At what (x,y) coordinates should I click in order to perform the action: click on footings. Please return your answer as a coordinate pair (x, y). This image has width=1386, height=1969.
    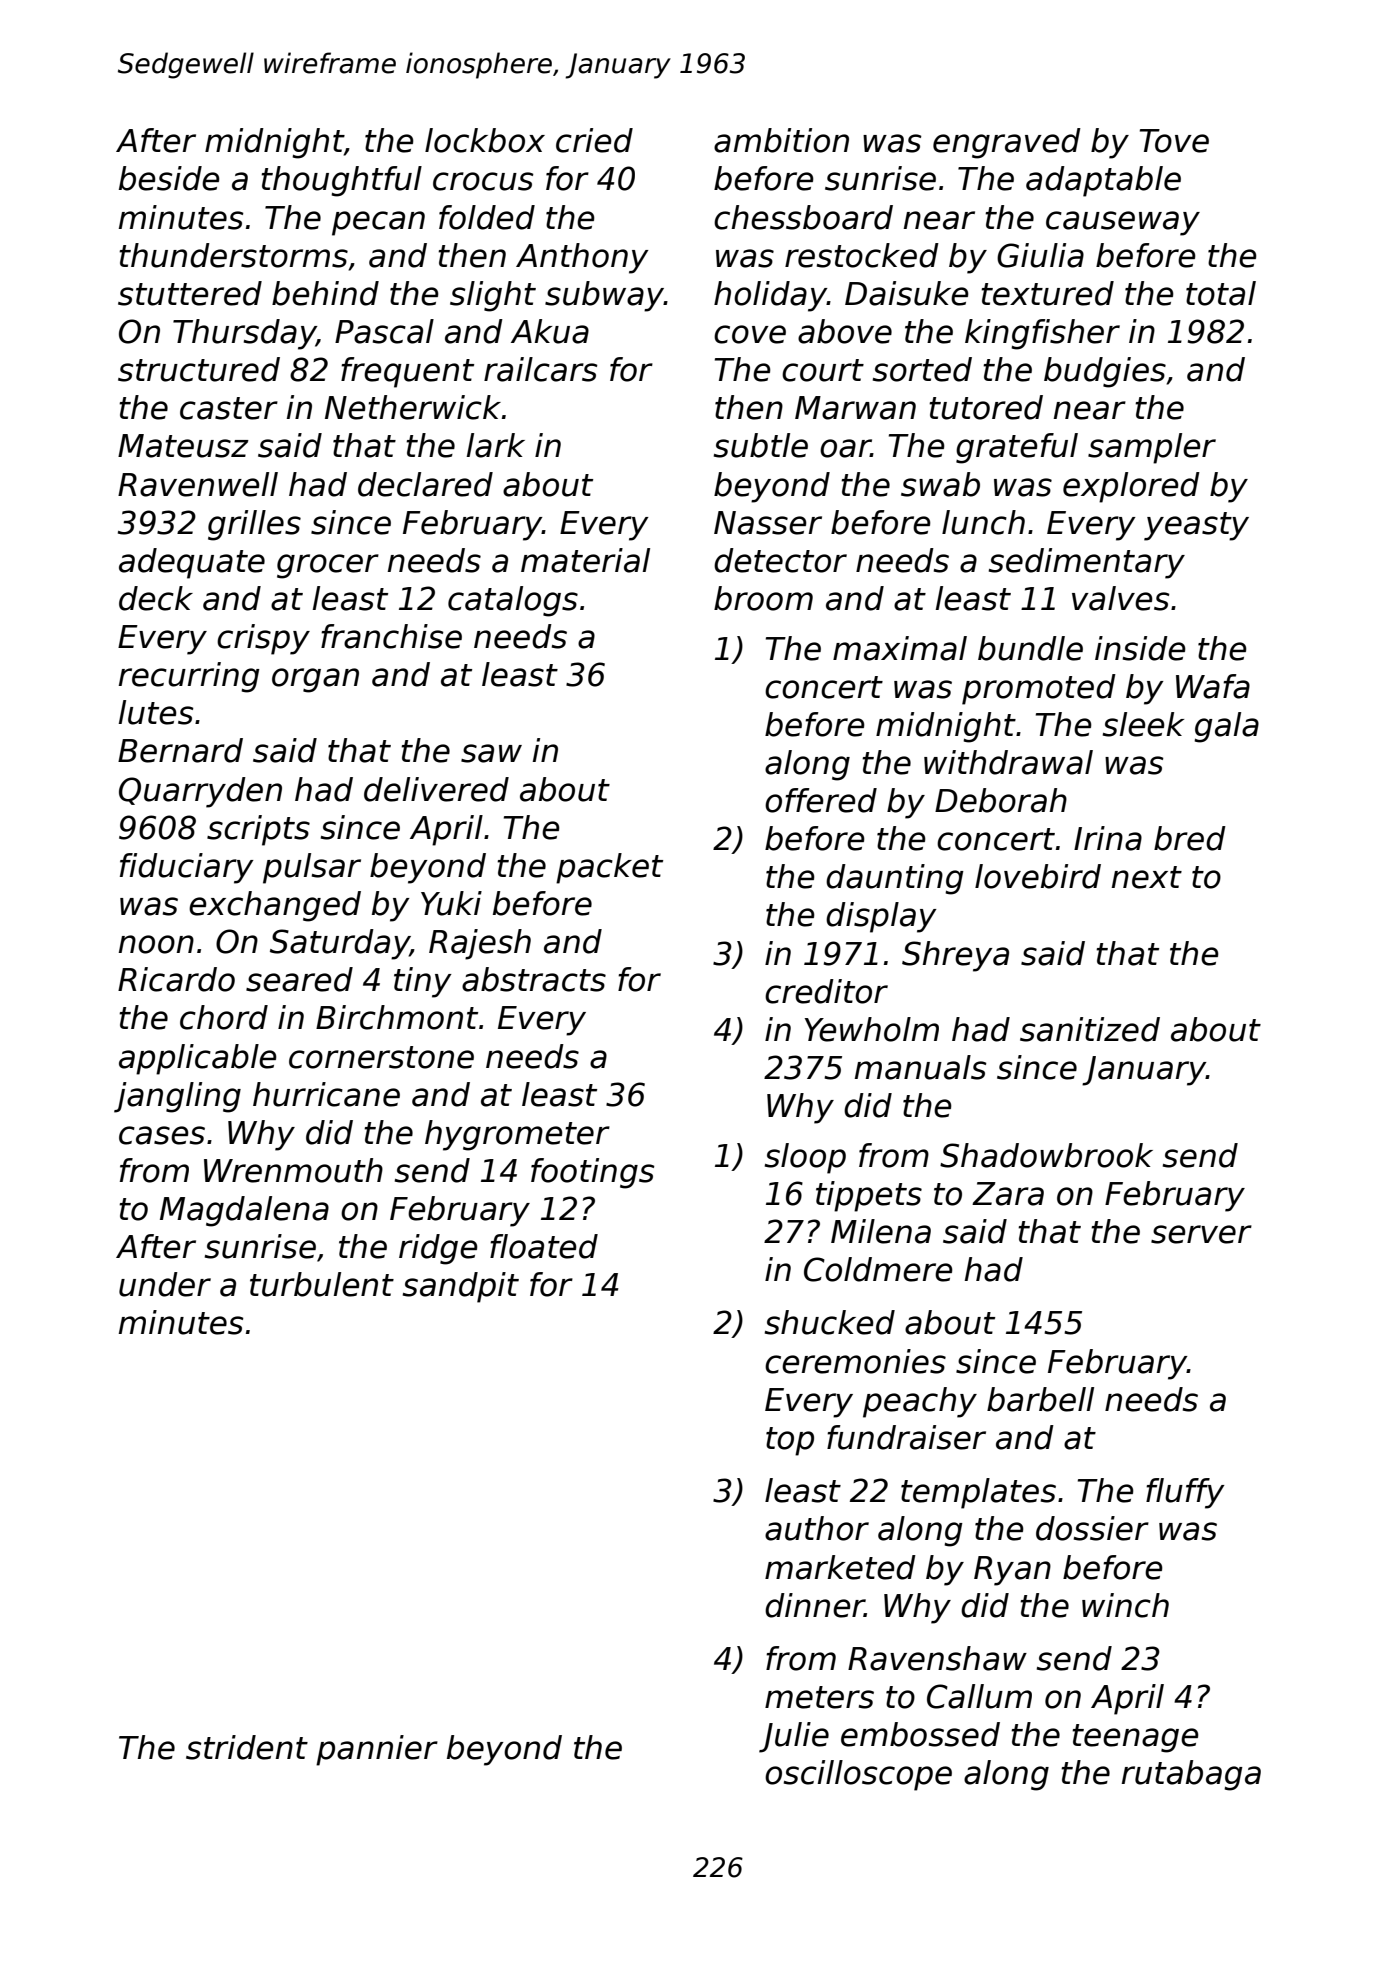
    Looking at the image, I should click on (593, 1173).
